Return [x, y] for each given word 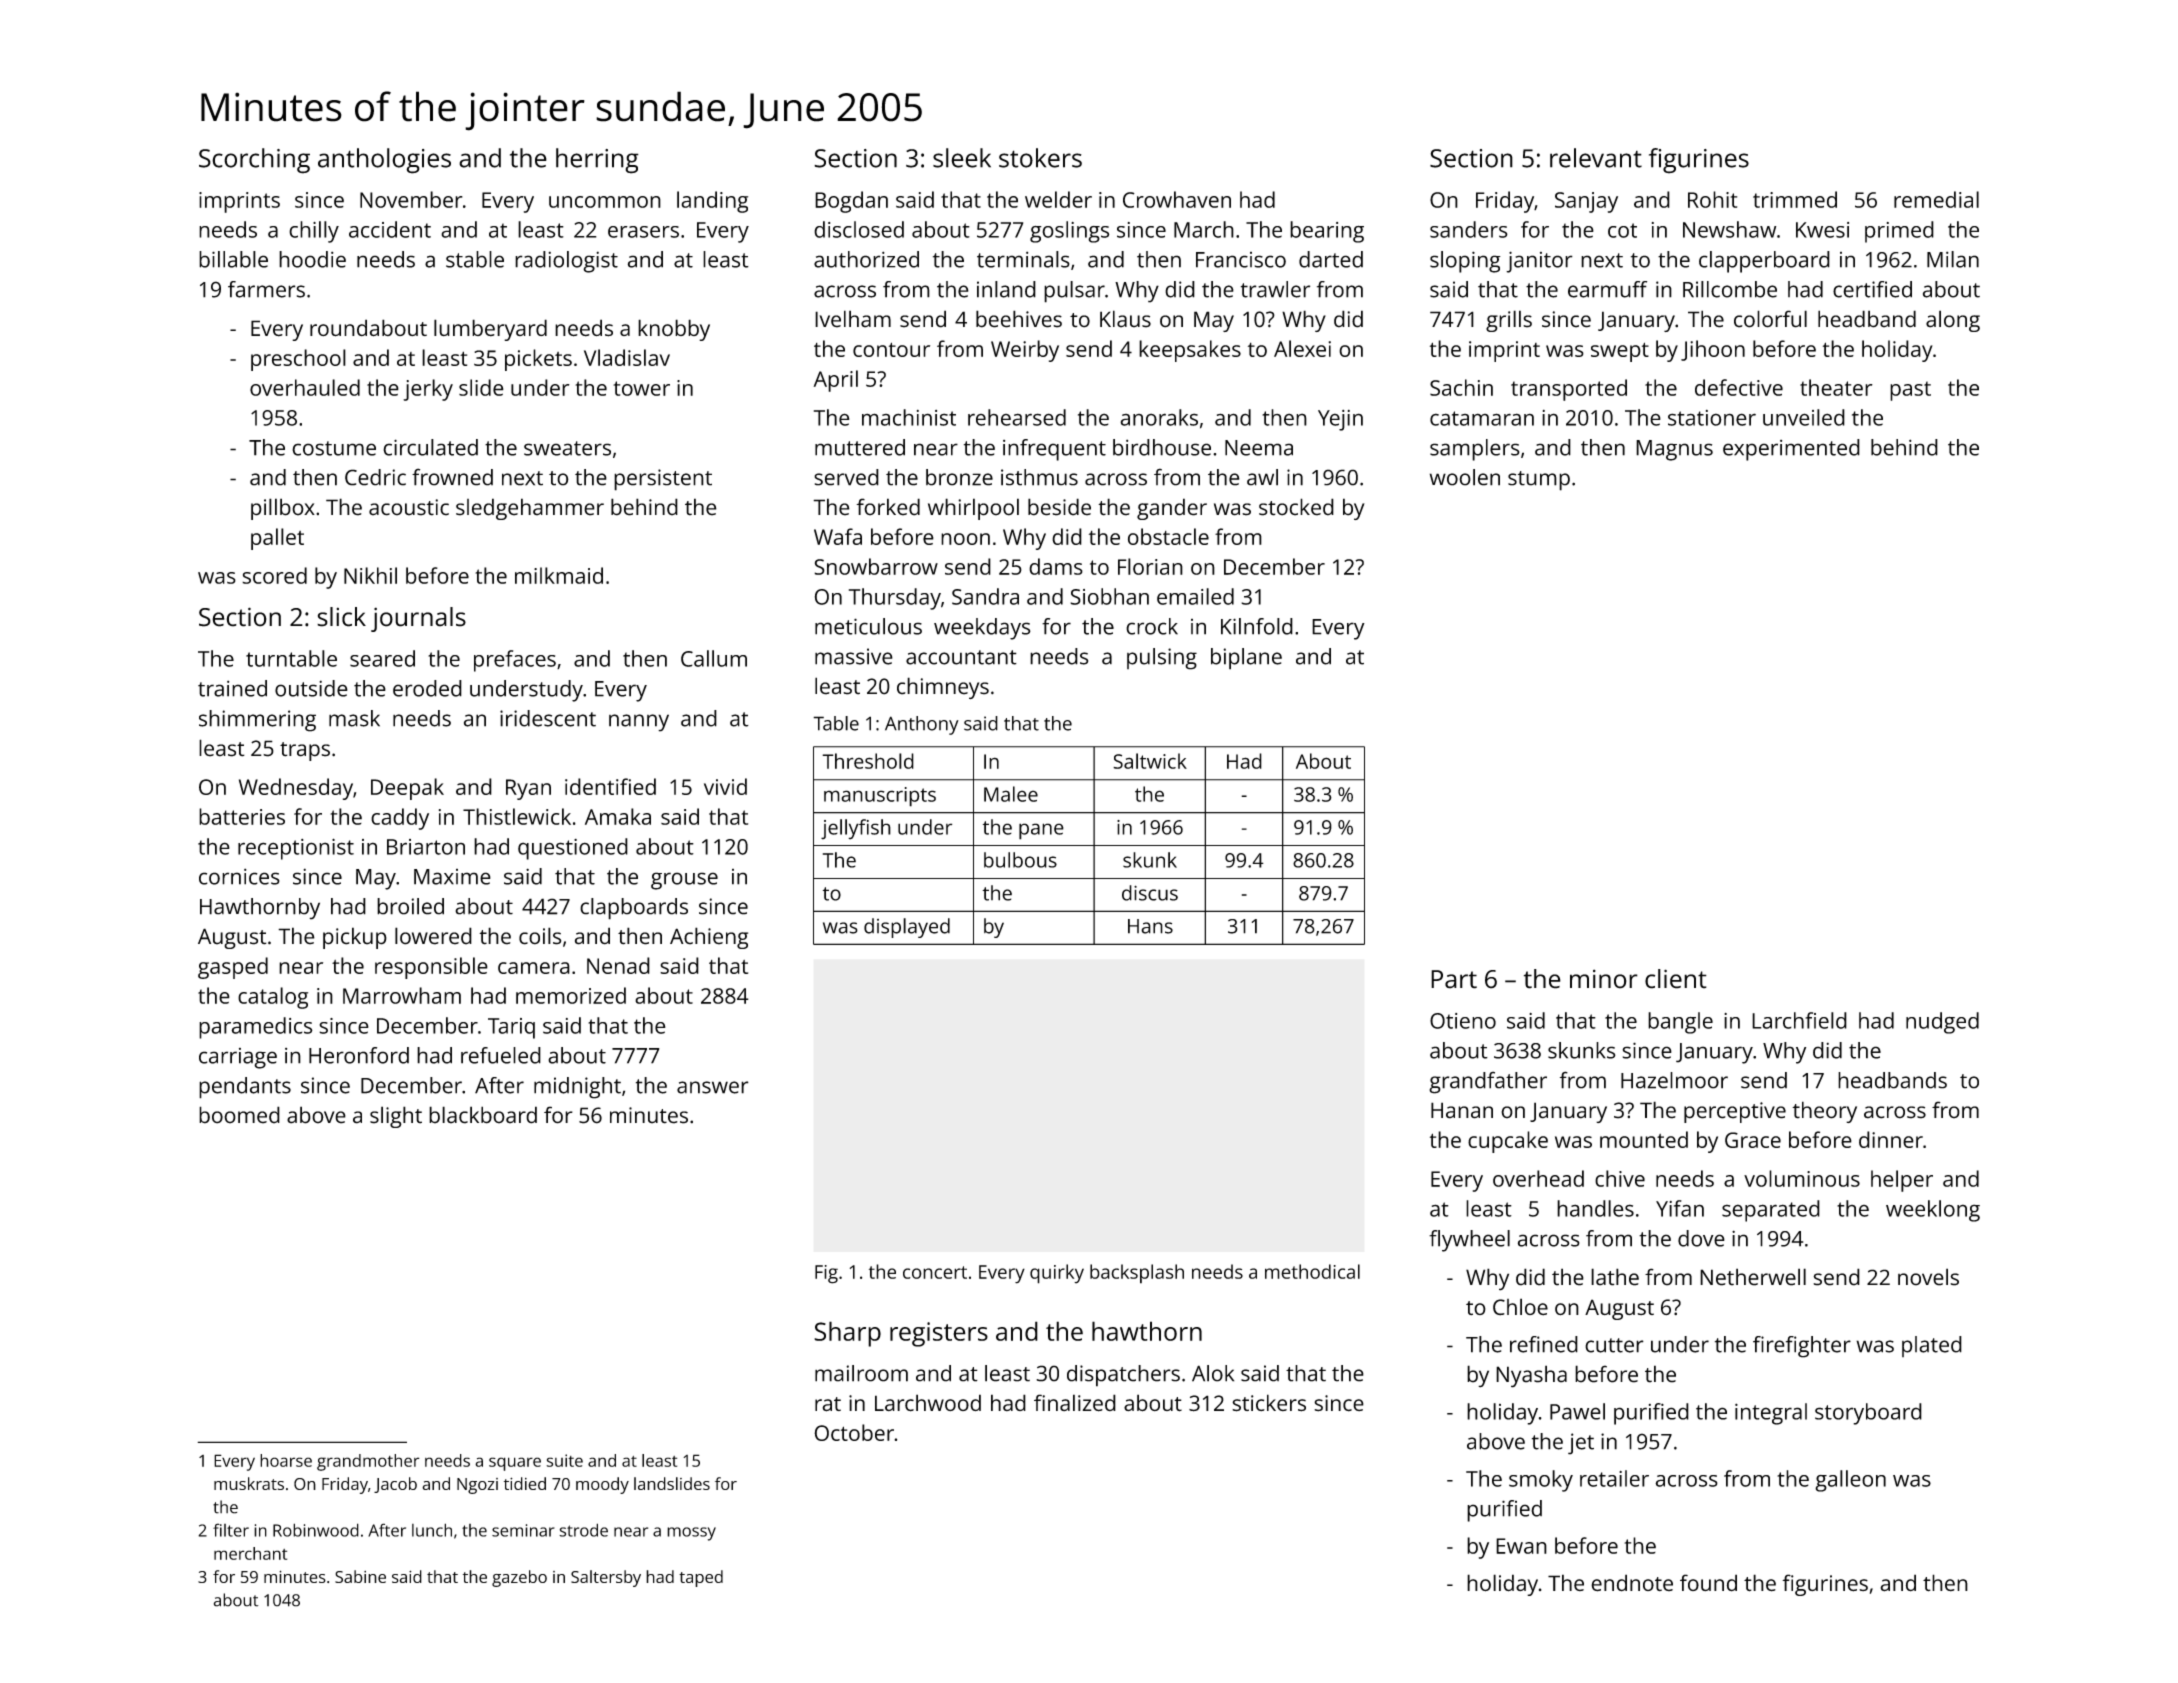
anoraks [1159, 417]
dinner [1891, 1139]
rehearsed [1017, 417]
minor [1604, 979]
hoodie [312, 259]
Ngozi [477, 1486]
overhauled [305, 387]
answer [713, 1087]
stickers [1269, 1403]
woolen [1465, 477]
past [1910, 391]
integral [1771, 1414]
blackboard [483, 1115]
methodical [1312, 1271]
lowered [433, 936]
